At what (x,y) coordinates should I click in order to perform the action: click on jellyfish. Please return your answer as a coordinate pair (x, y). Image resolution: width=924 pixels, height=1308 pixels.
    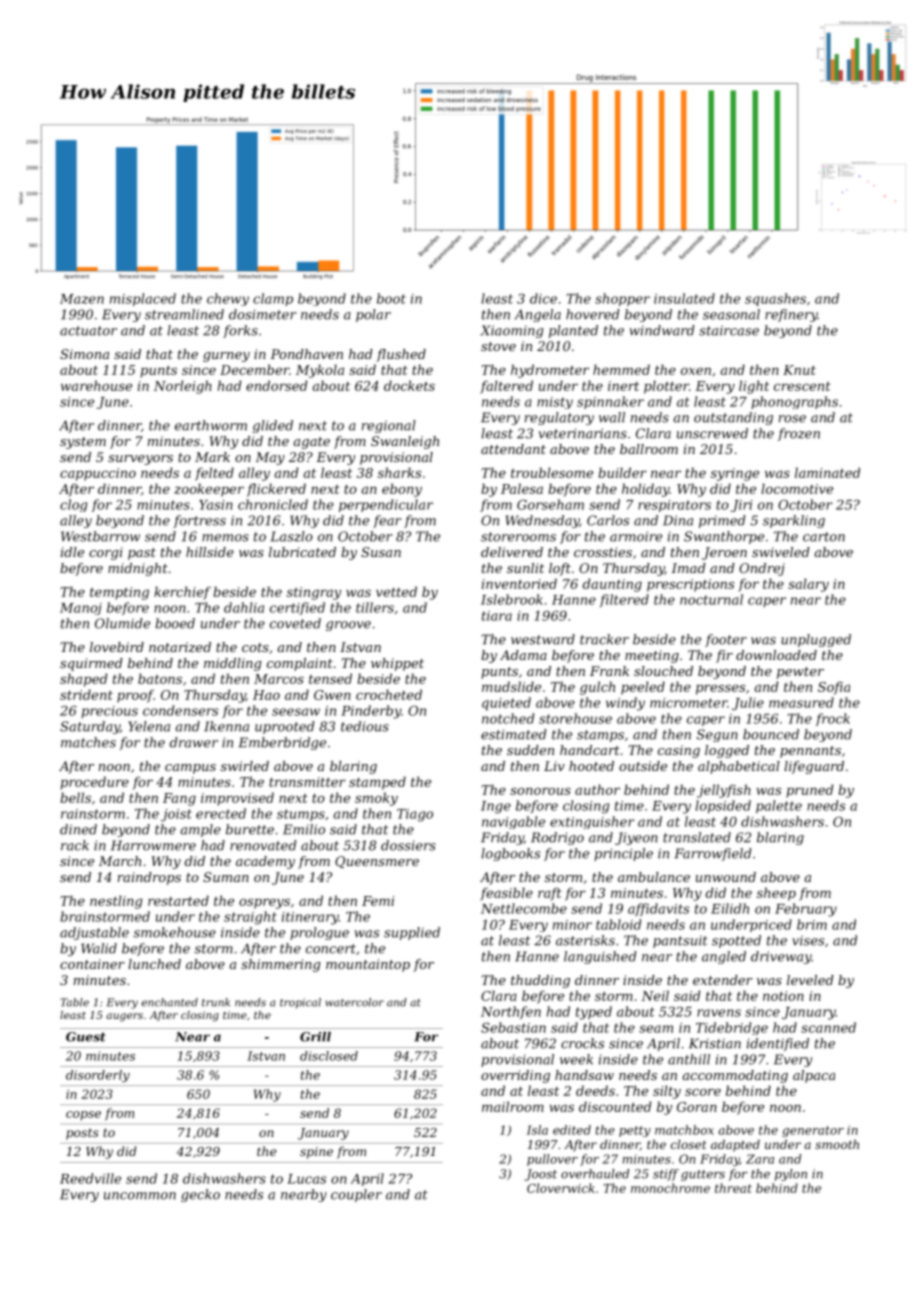
    Looking at the image, I should click on (724, 791).
